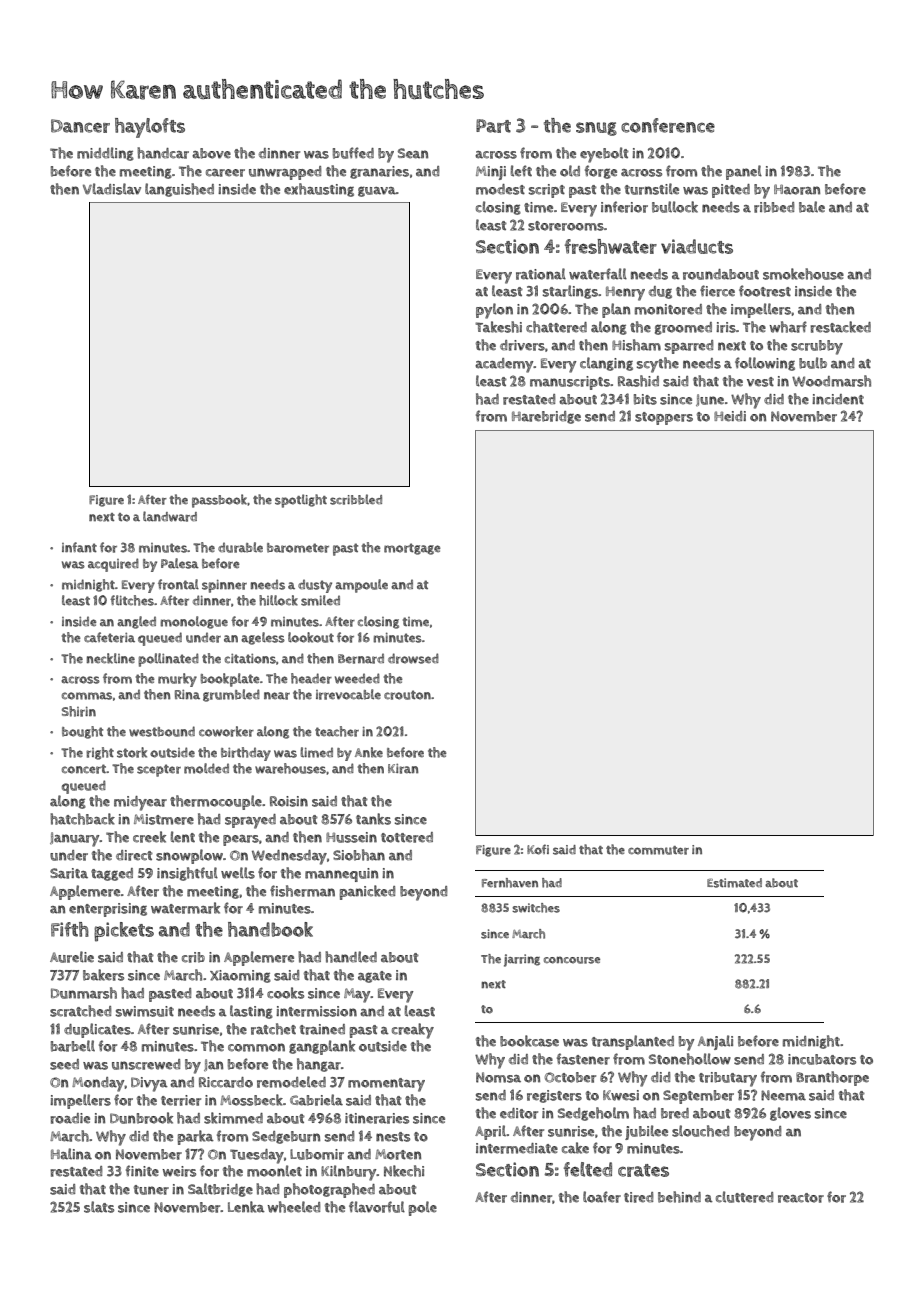 This screenshot has height=1308, width=924. What do you see at coordinates (407, 695) in the screenshot?
I see `crouton` at bounding box center [407, 695].
